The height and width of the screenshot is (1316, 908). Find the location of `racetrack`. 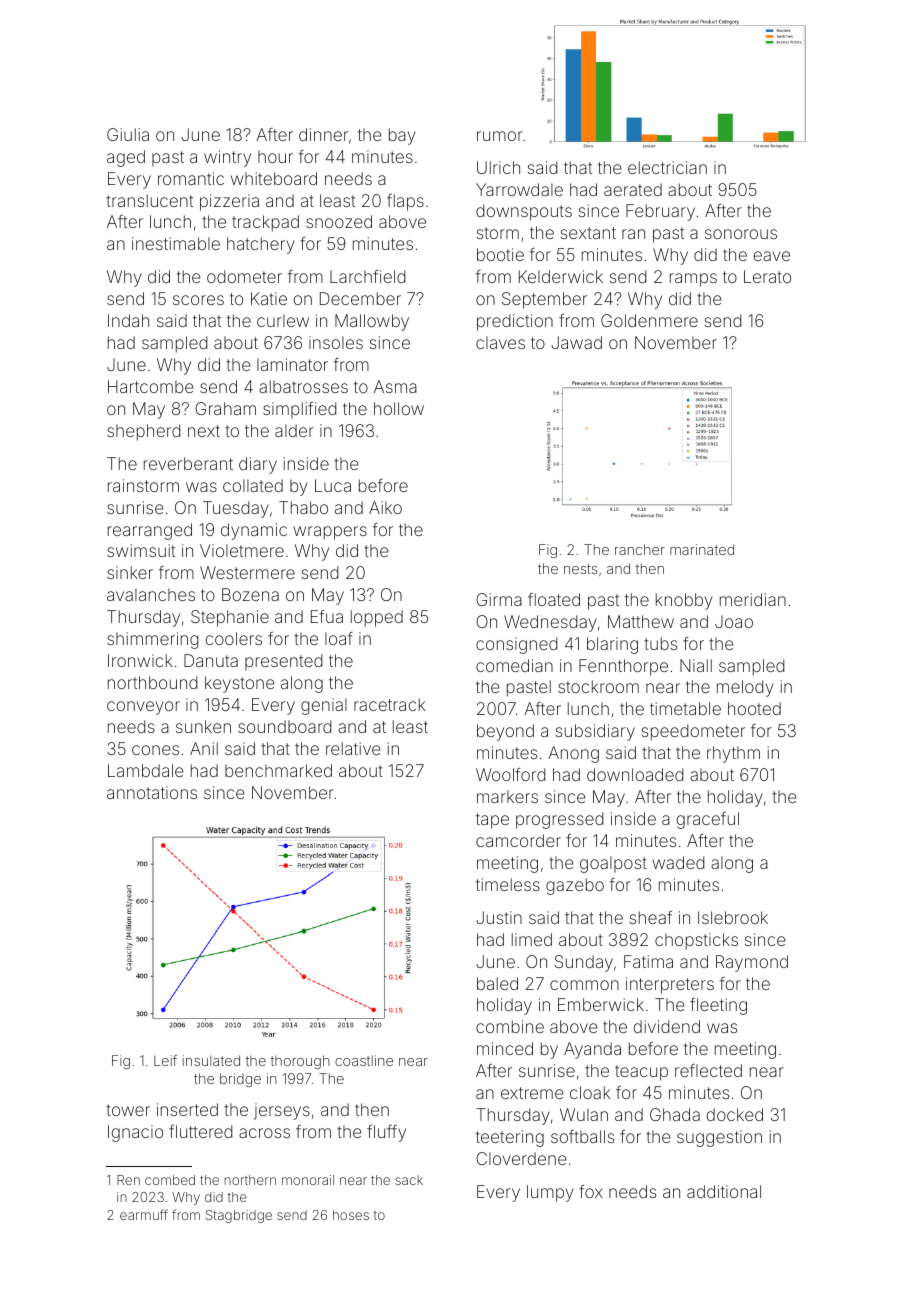

racetrack is located at coordinates (389, 704).
